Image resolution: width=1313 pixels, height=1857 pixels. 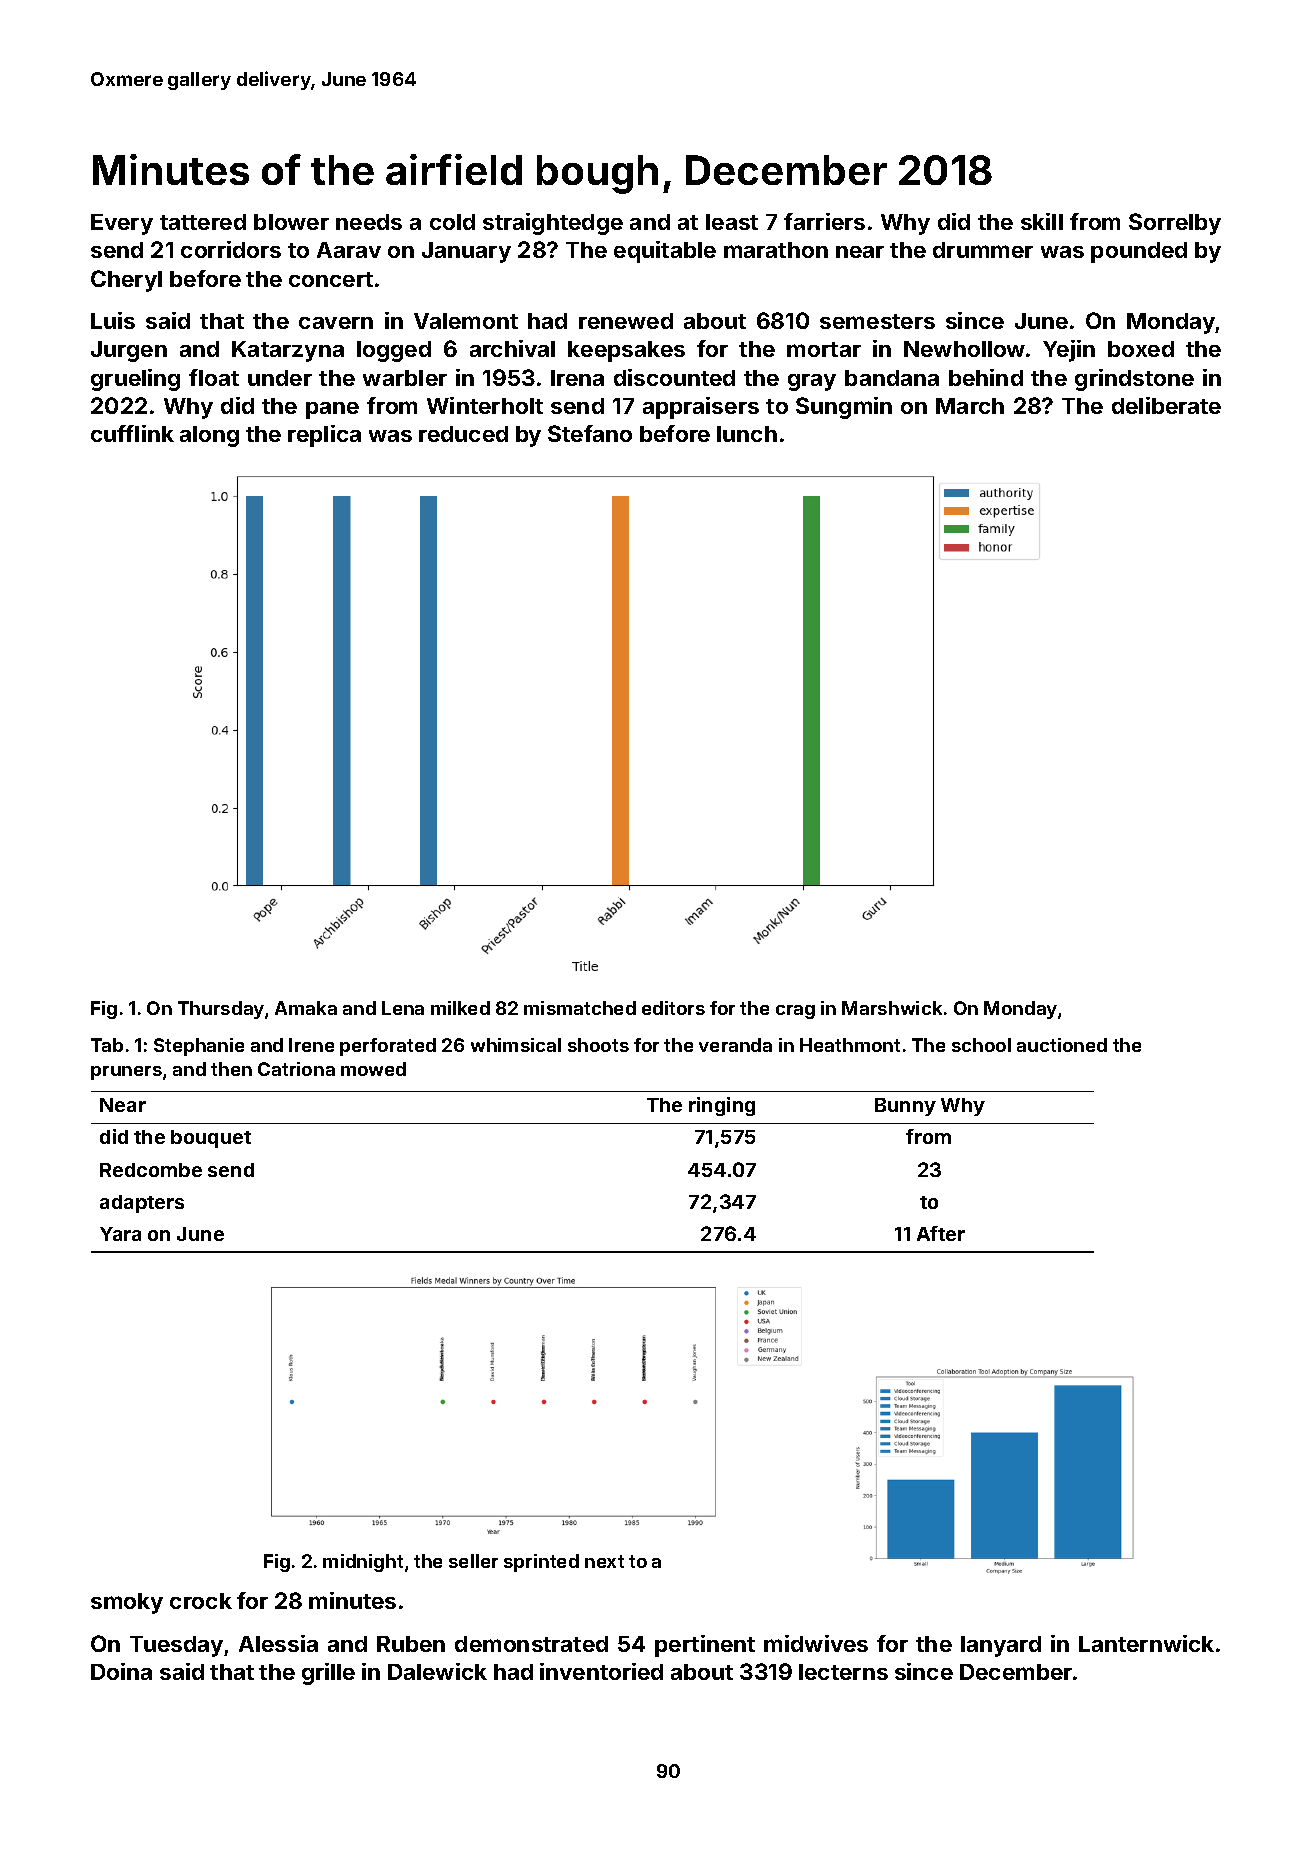 I want to click on editors, so click(x=673, y=1008).
